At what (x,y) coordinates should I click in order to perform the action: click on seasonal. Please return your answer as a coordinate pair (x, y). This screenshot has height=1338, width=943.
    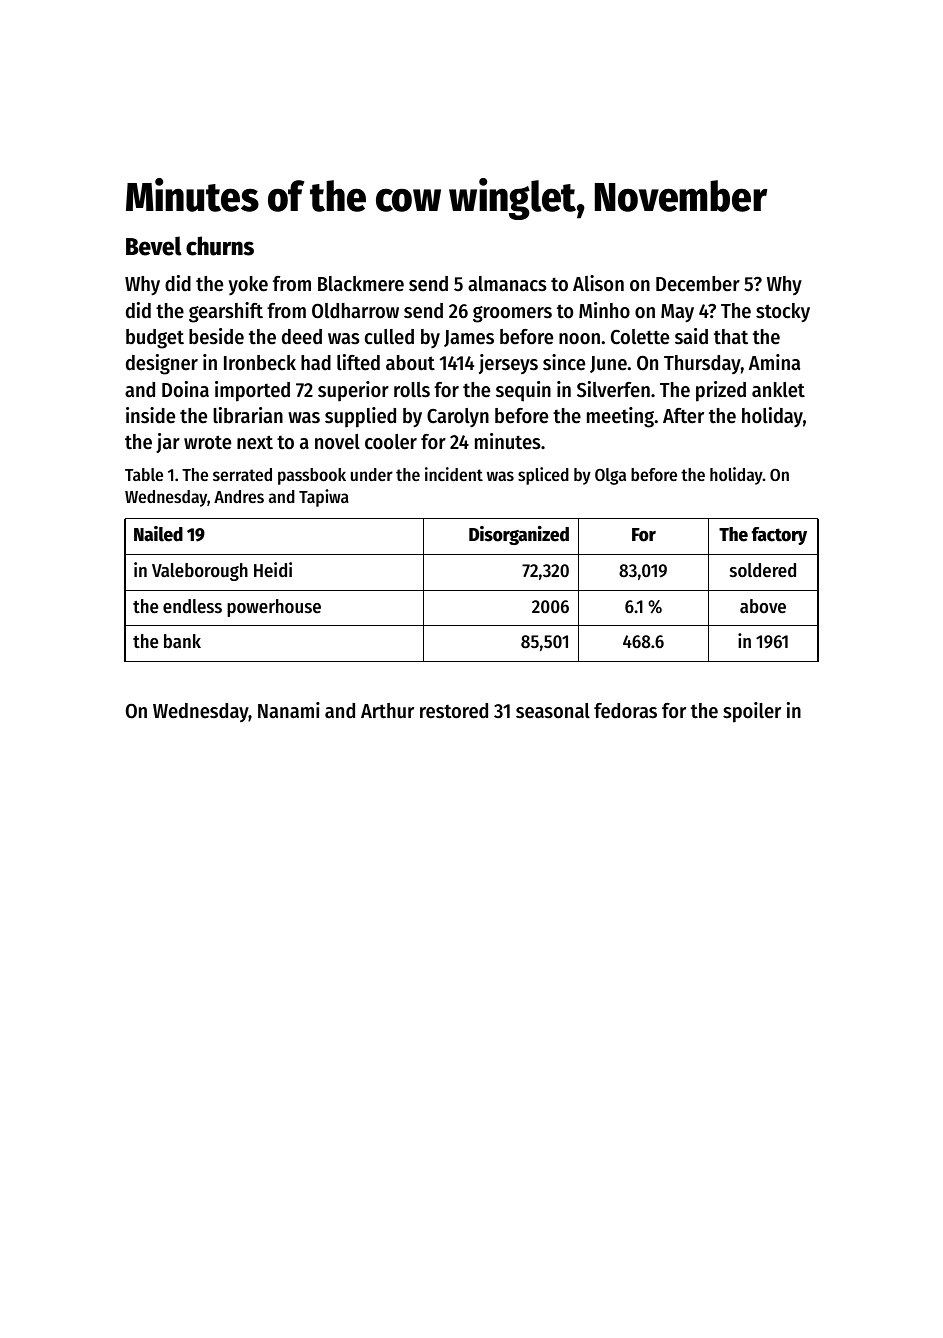
    Looking at the image, I should click on (553, 711).
